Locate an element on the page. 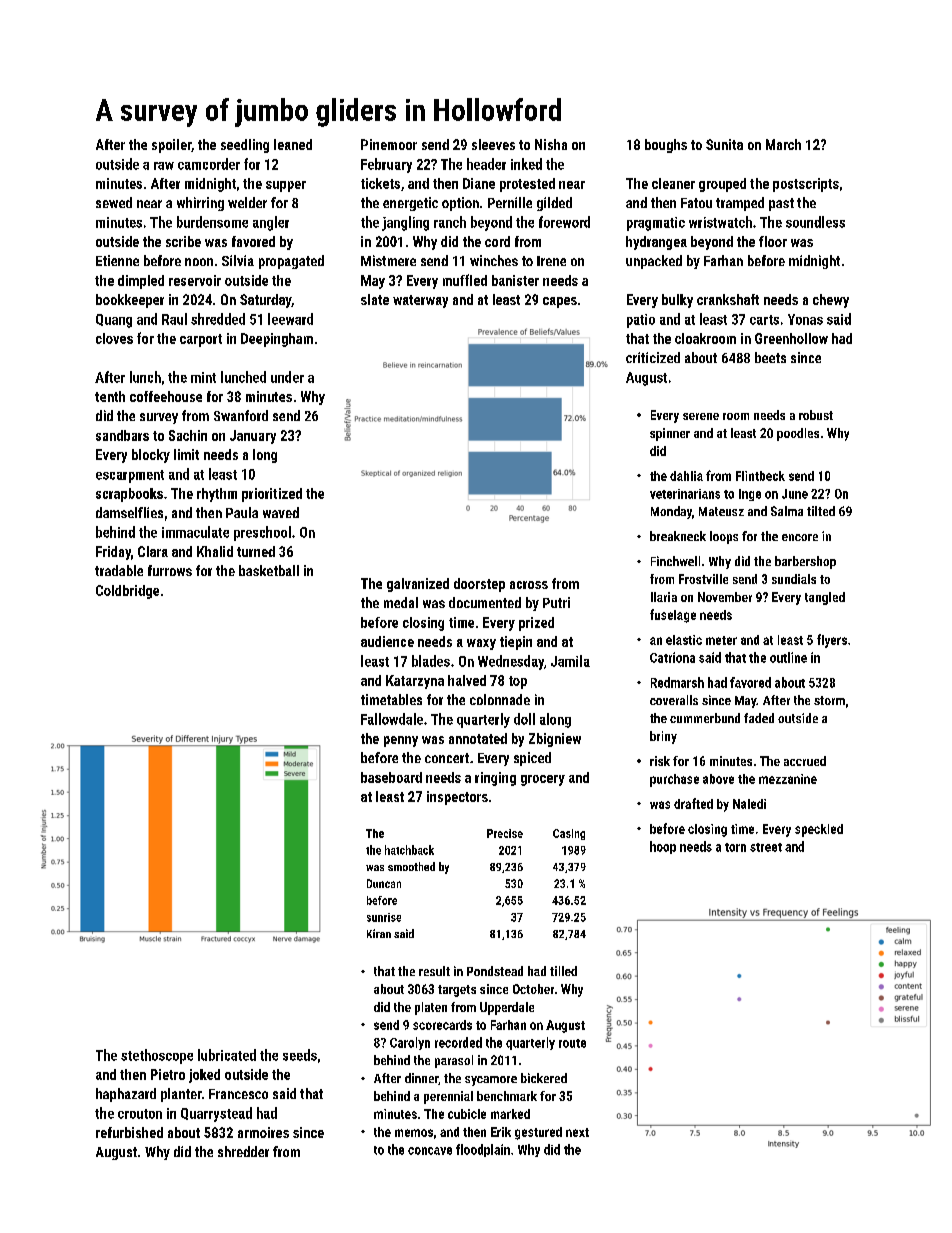 The image size is (952, 1233). propagated is located at coordinates (291, 262).
